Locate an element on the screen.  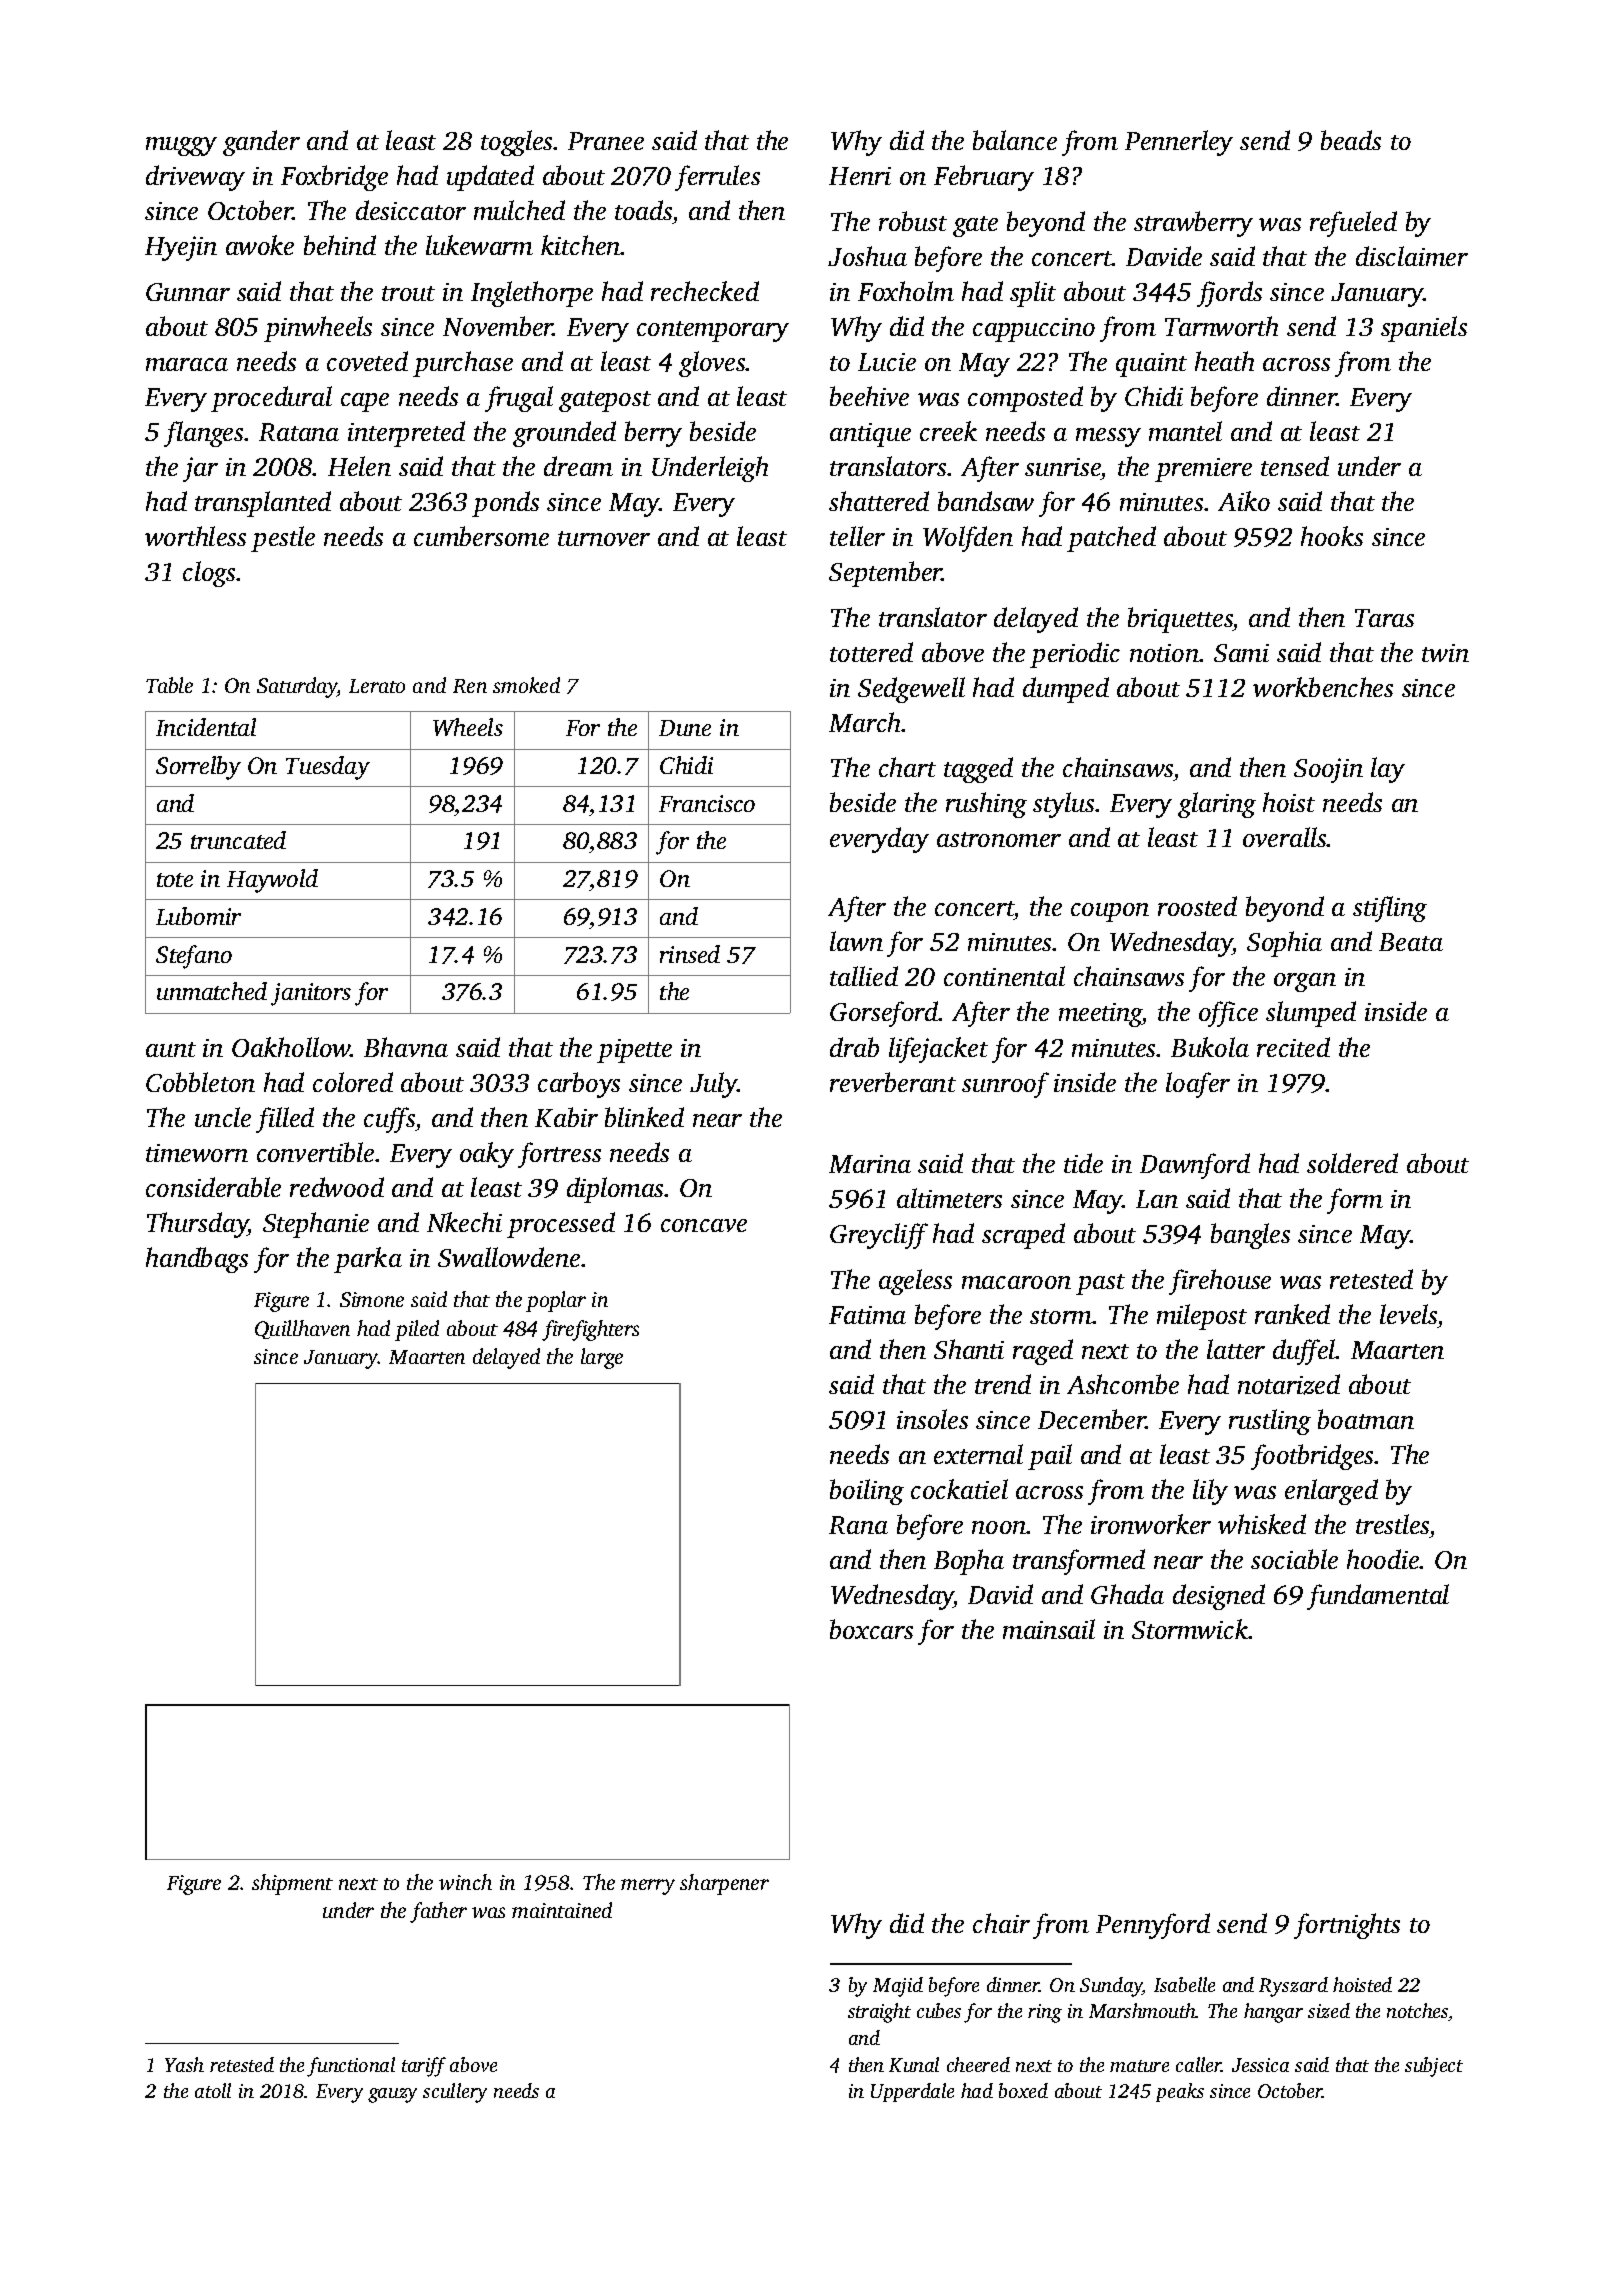
beads is located at coordinates (1351, 140).
